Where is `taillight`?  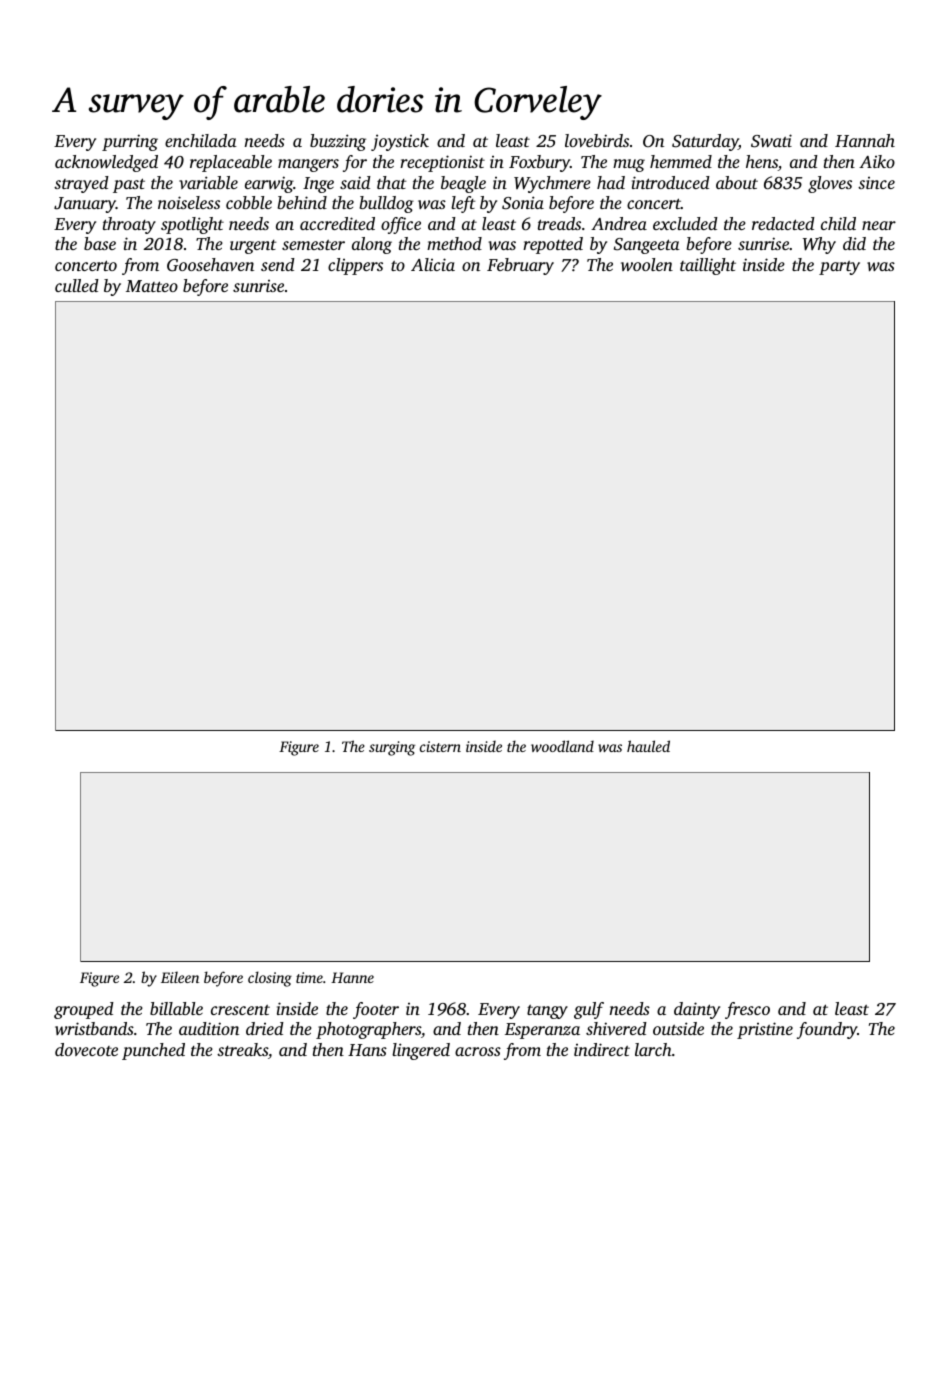 taillight is located at coordinates (708, 266).
